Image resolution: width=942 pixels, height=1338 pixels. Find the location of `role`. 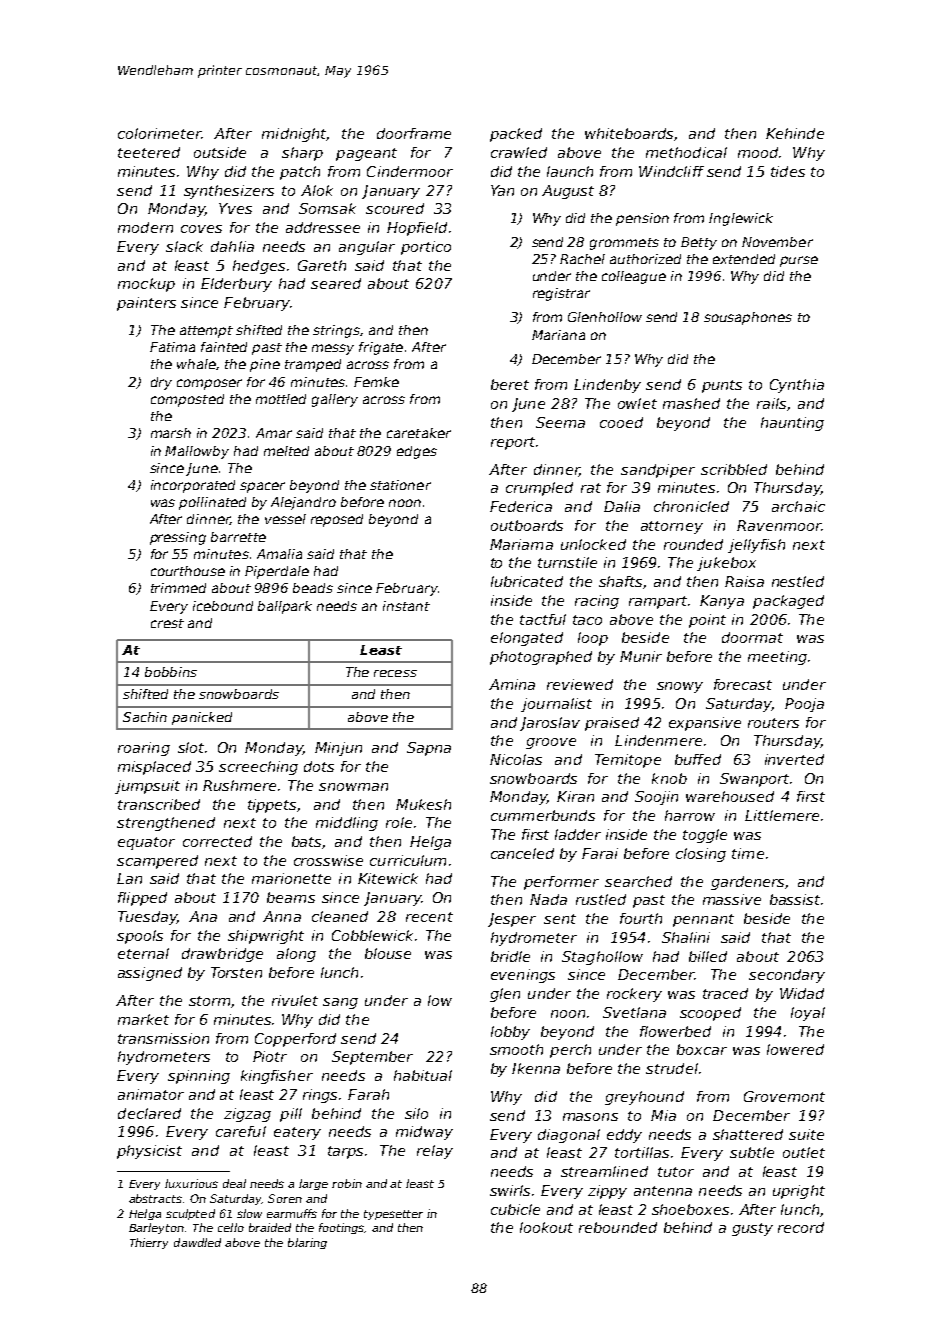

role is located at coordinates (399, 822).
